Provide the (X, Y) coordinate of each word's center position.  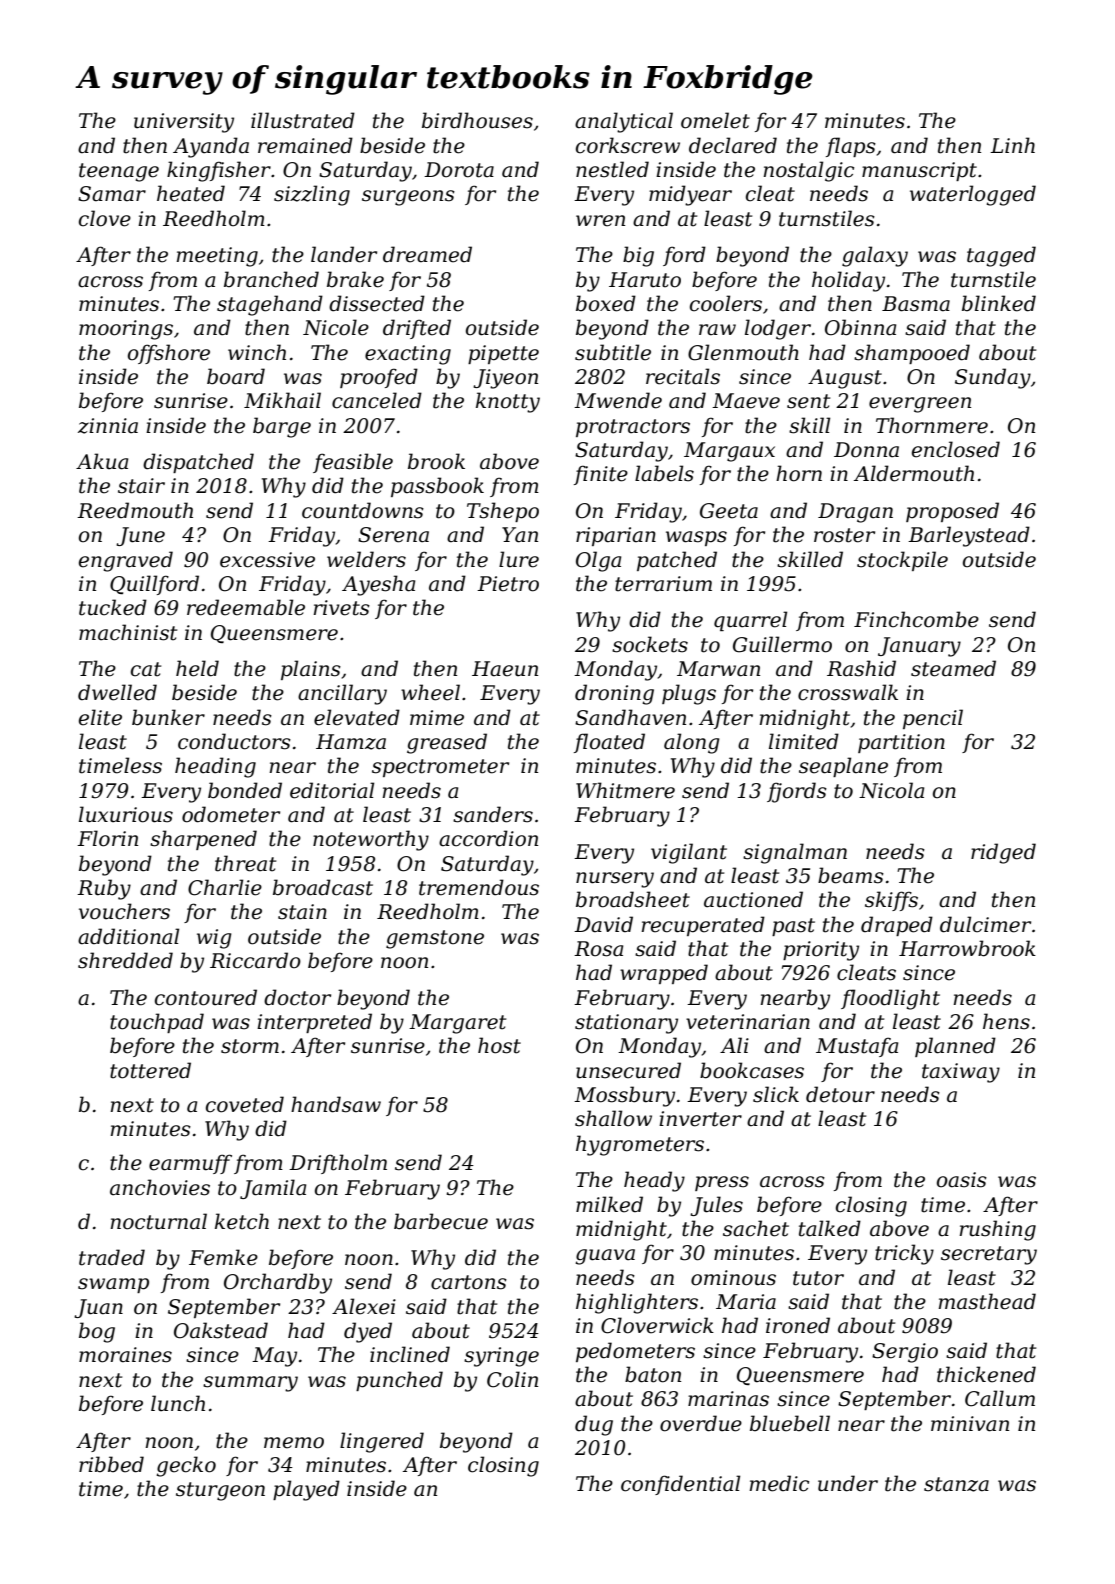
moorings (126, 330)
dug (594, 1425)
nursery (615, 880)
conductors (234, 741)
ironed (798, 1325)
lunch (178, 1403)
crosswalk (848, 692)
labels (664, 473)
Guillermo (782, 644)
